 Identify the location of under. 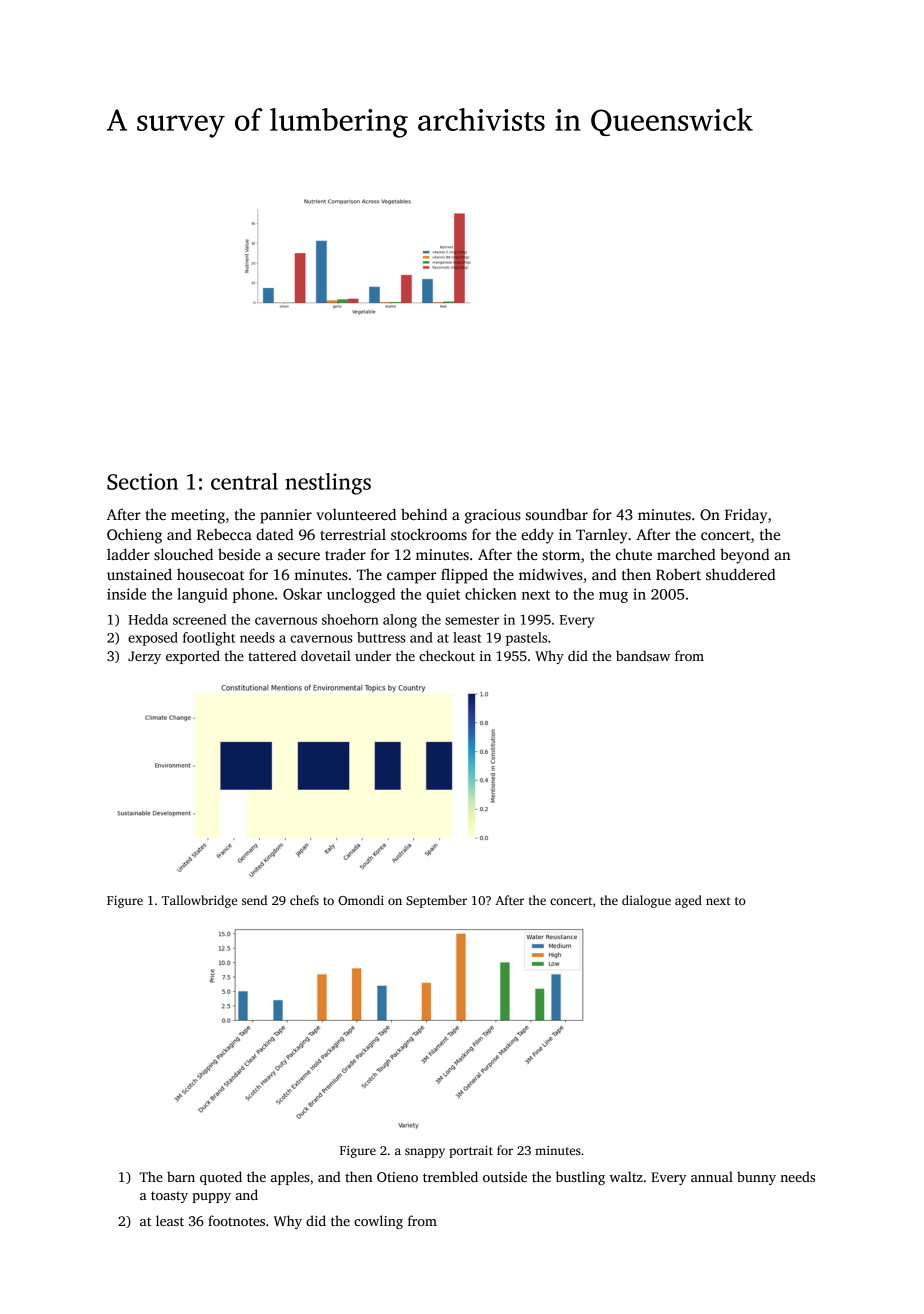
(373, 655).
